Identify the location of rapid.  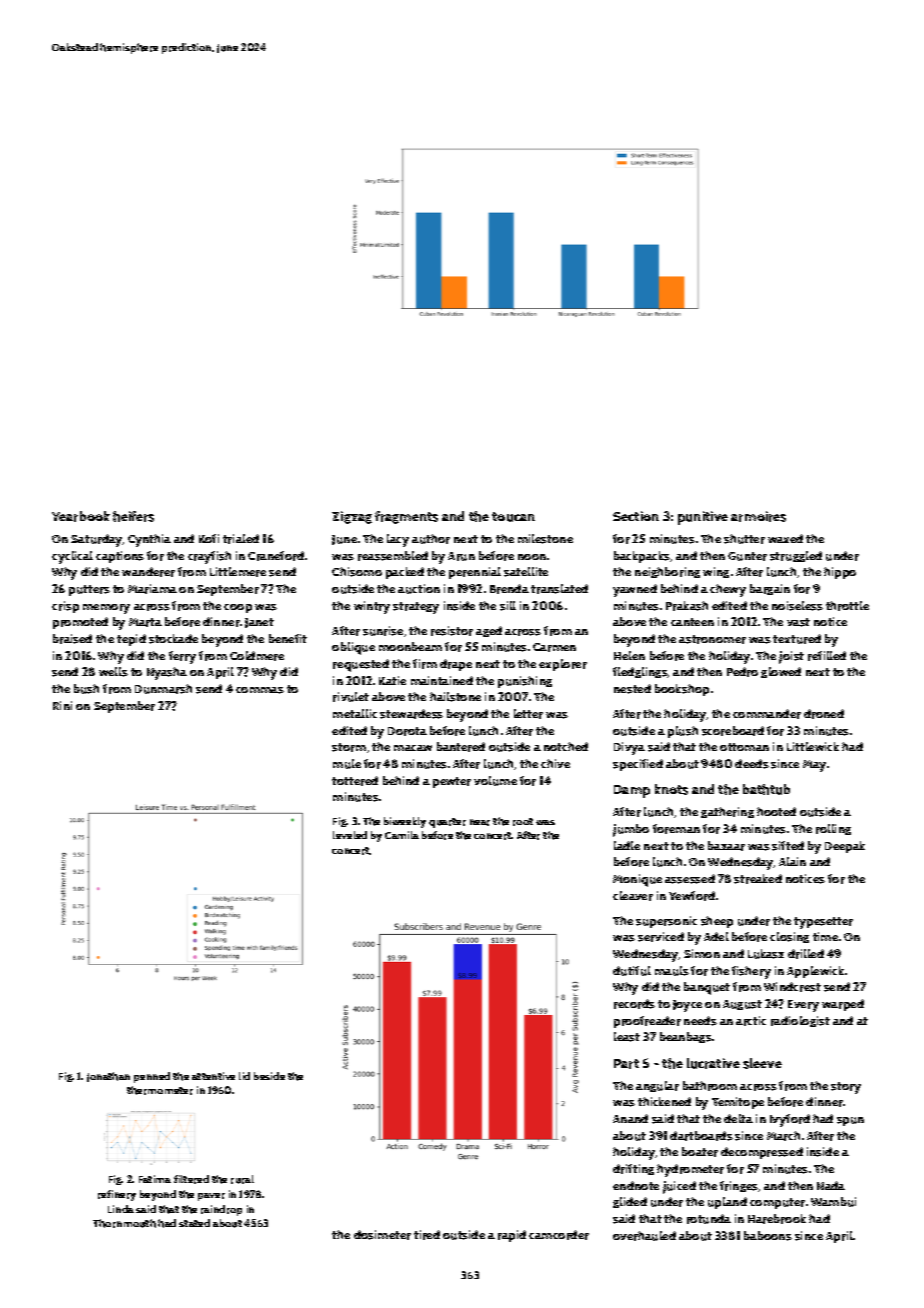
(512, 1236).
